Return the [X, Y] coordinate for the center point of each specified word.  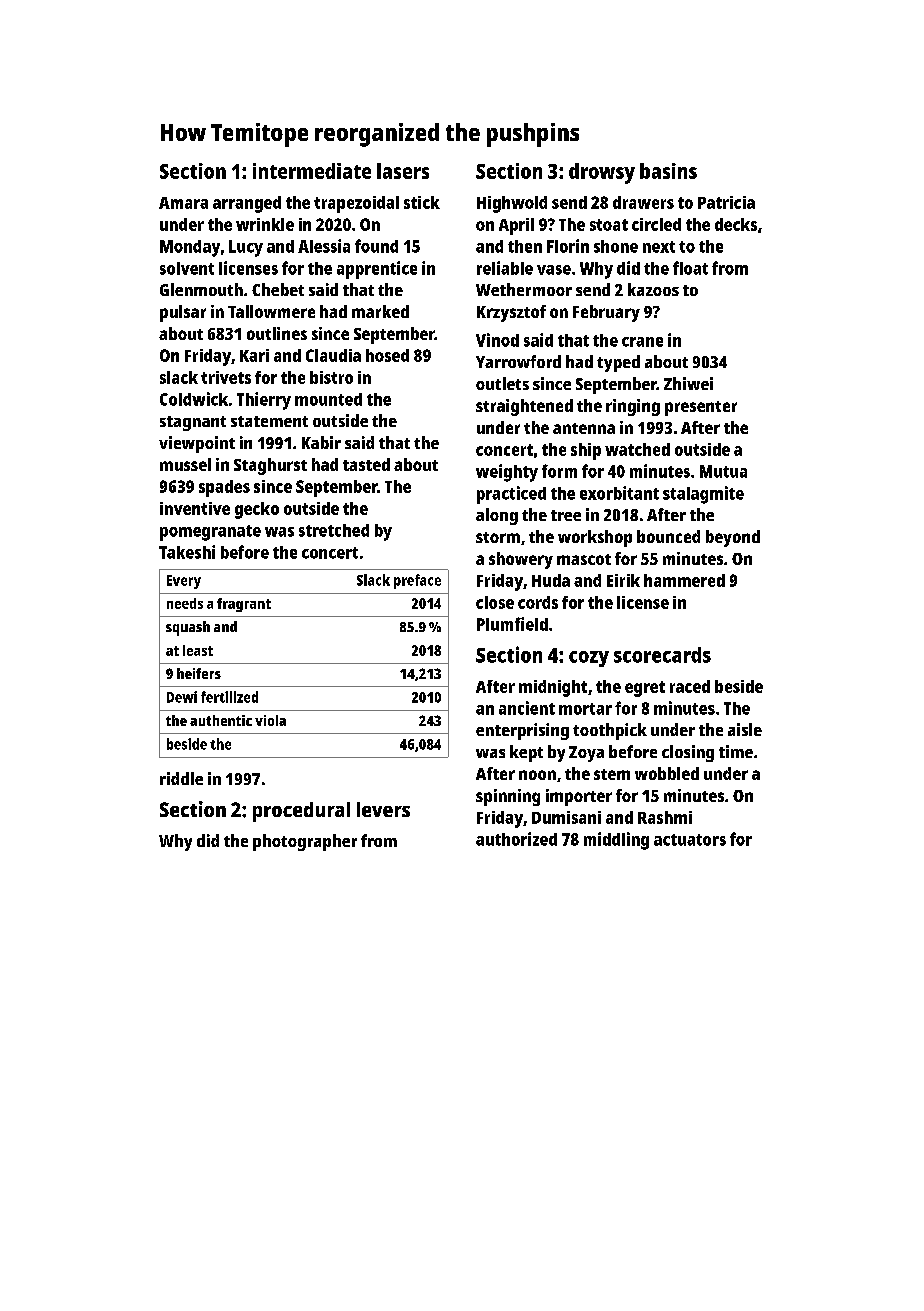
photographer [305, 842]
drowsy [602, 173]
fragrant [244, 605]
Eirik [623, 580]
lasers [403, 171]
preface [417, 581]
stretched [334, 530]
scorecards [662, 655]
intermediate [312, 171]
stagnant [193, 423]
